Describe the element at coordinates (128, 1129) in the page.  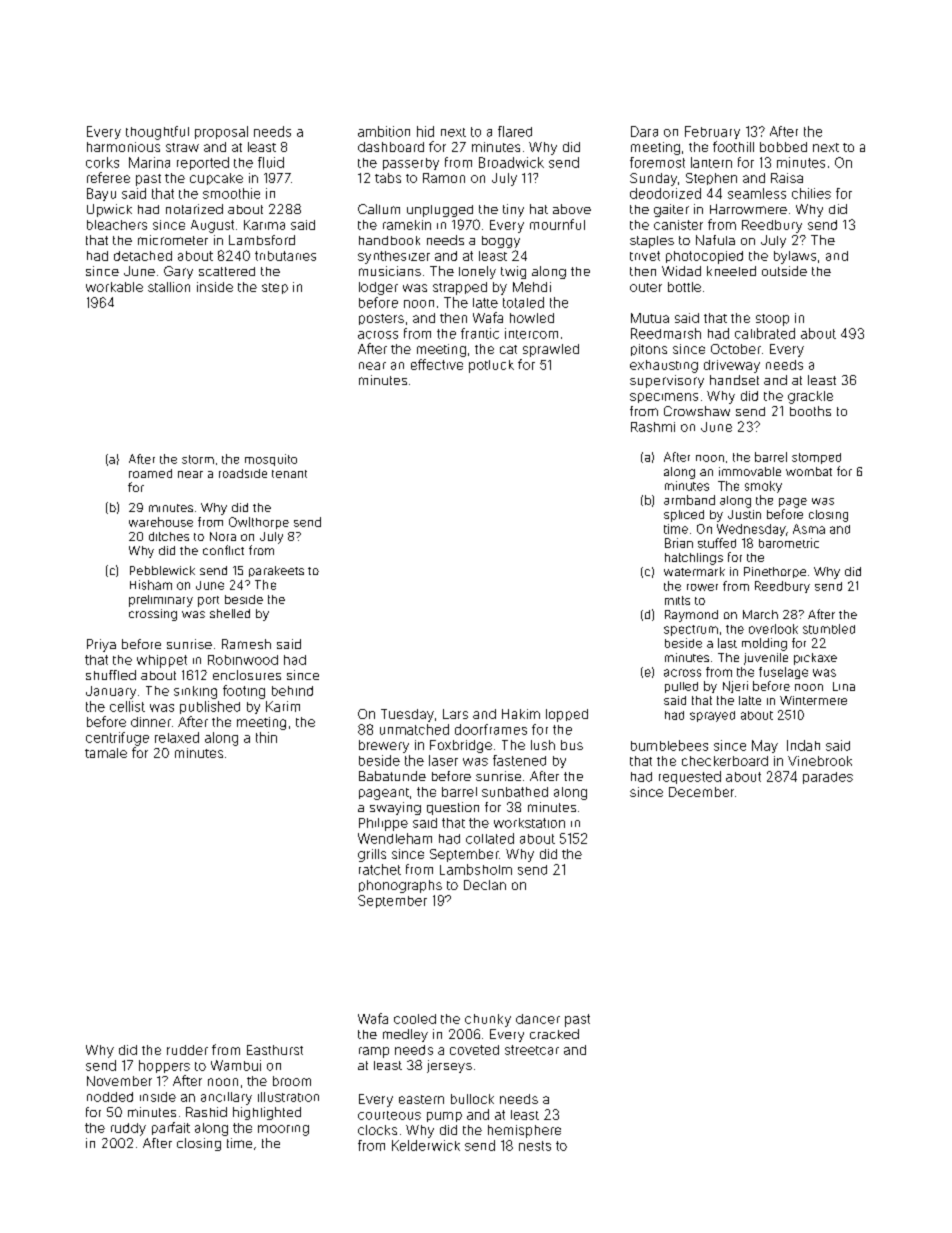
I see `ruddy` at that location.
